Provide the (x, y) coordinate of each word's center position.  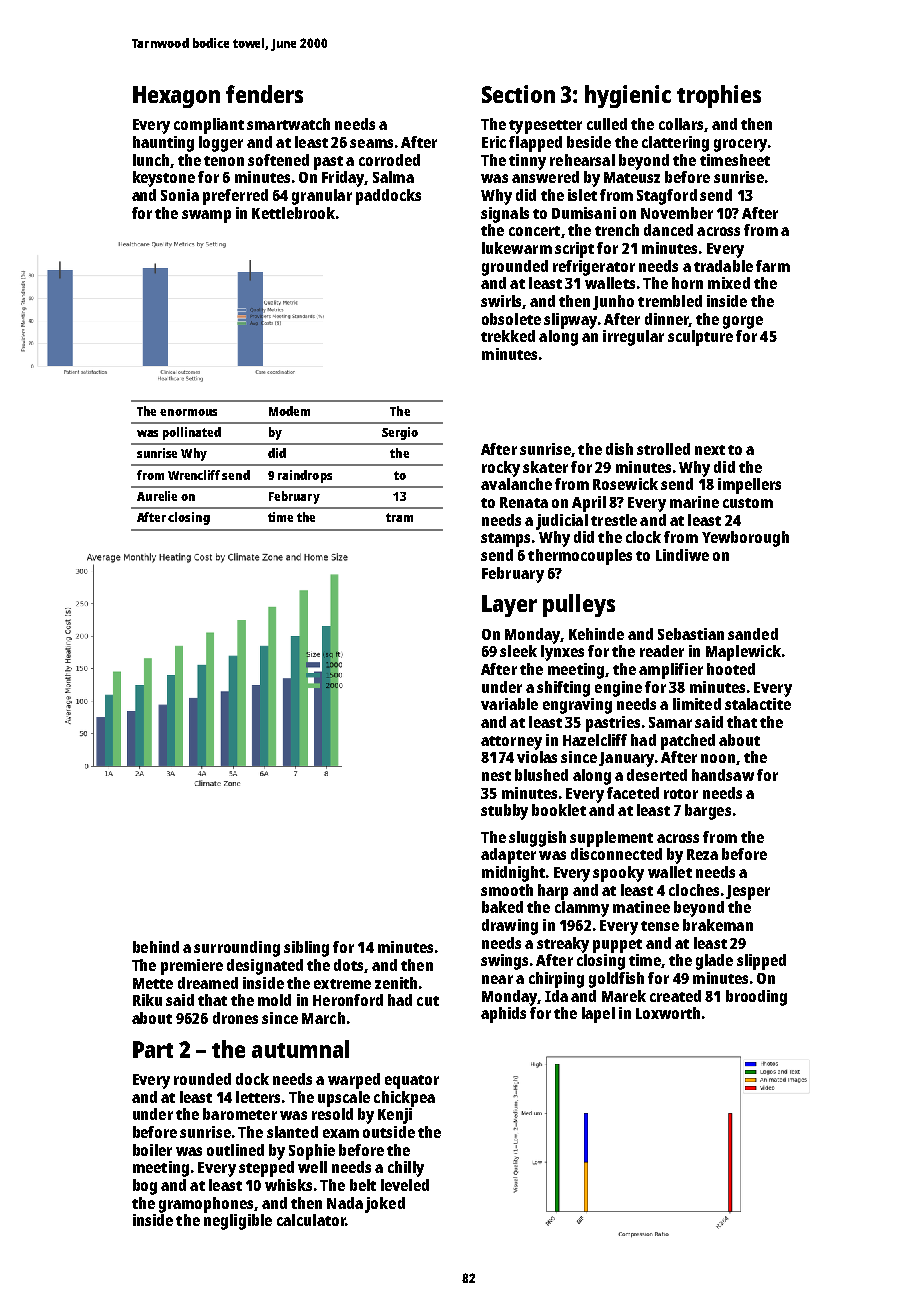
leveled (405, 1185)
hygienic (628, 96)
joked (385, 1205)
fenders (264, 94)
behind (156, 947)
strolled (663, 449)
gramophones (206, 1205)
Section (518, 94)
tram (399, 517)
